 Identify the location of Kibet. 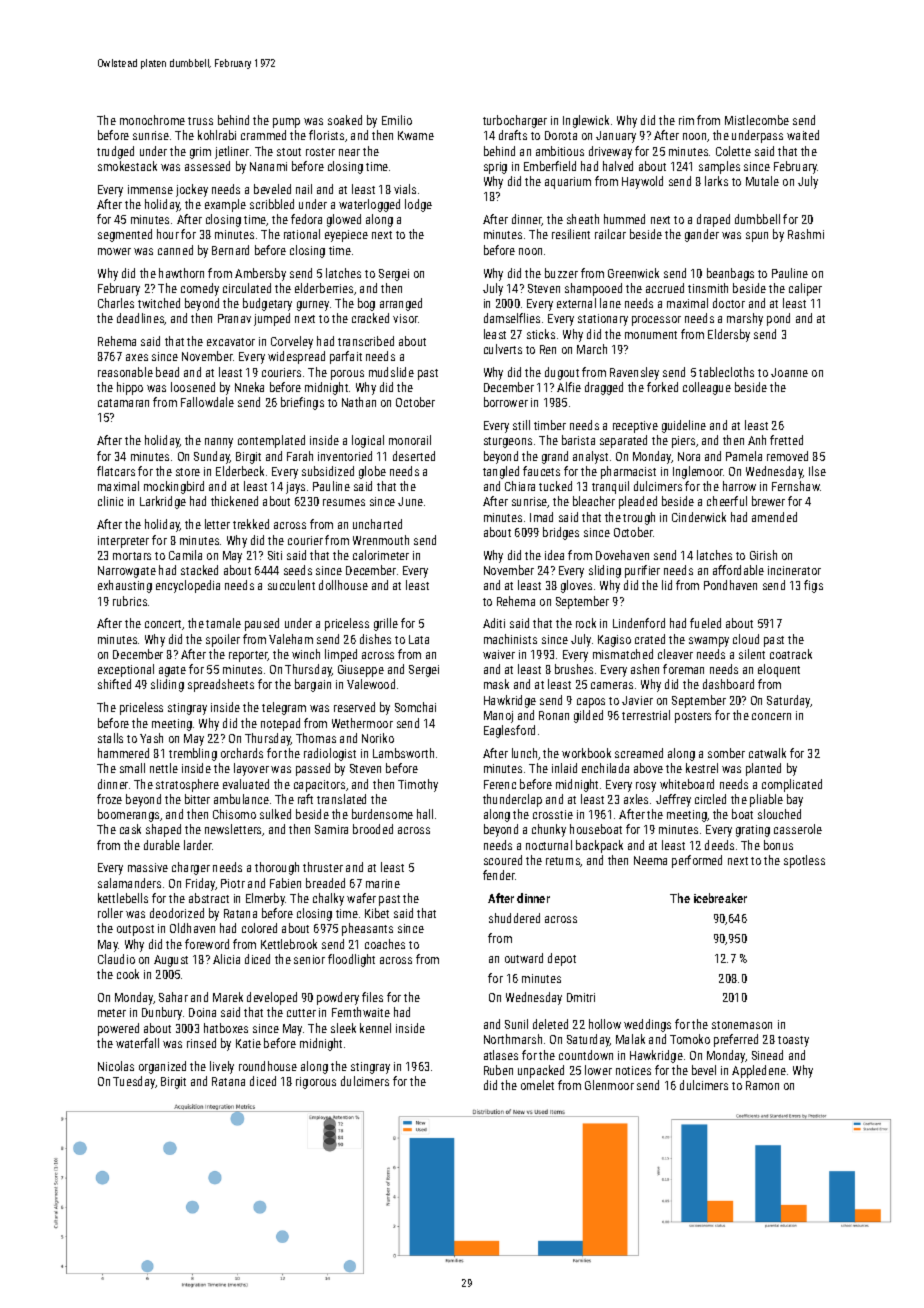
(377, 913).
